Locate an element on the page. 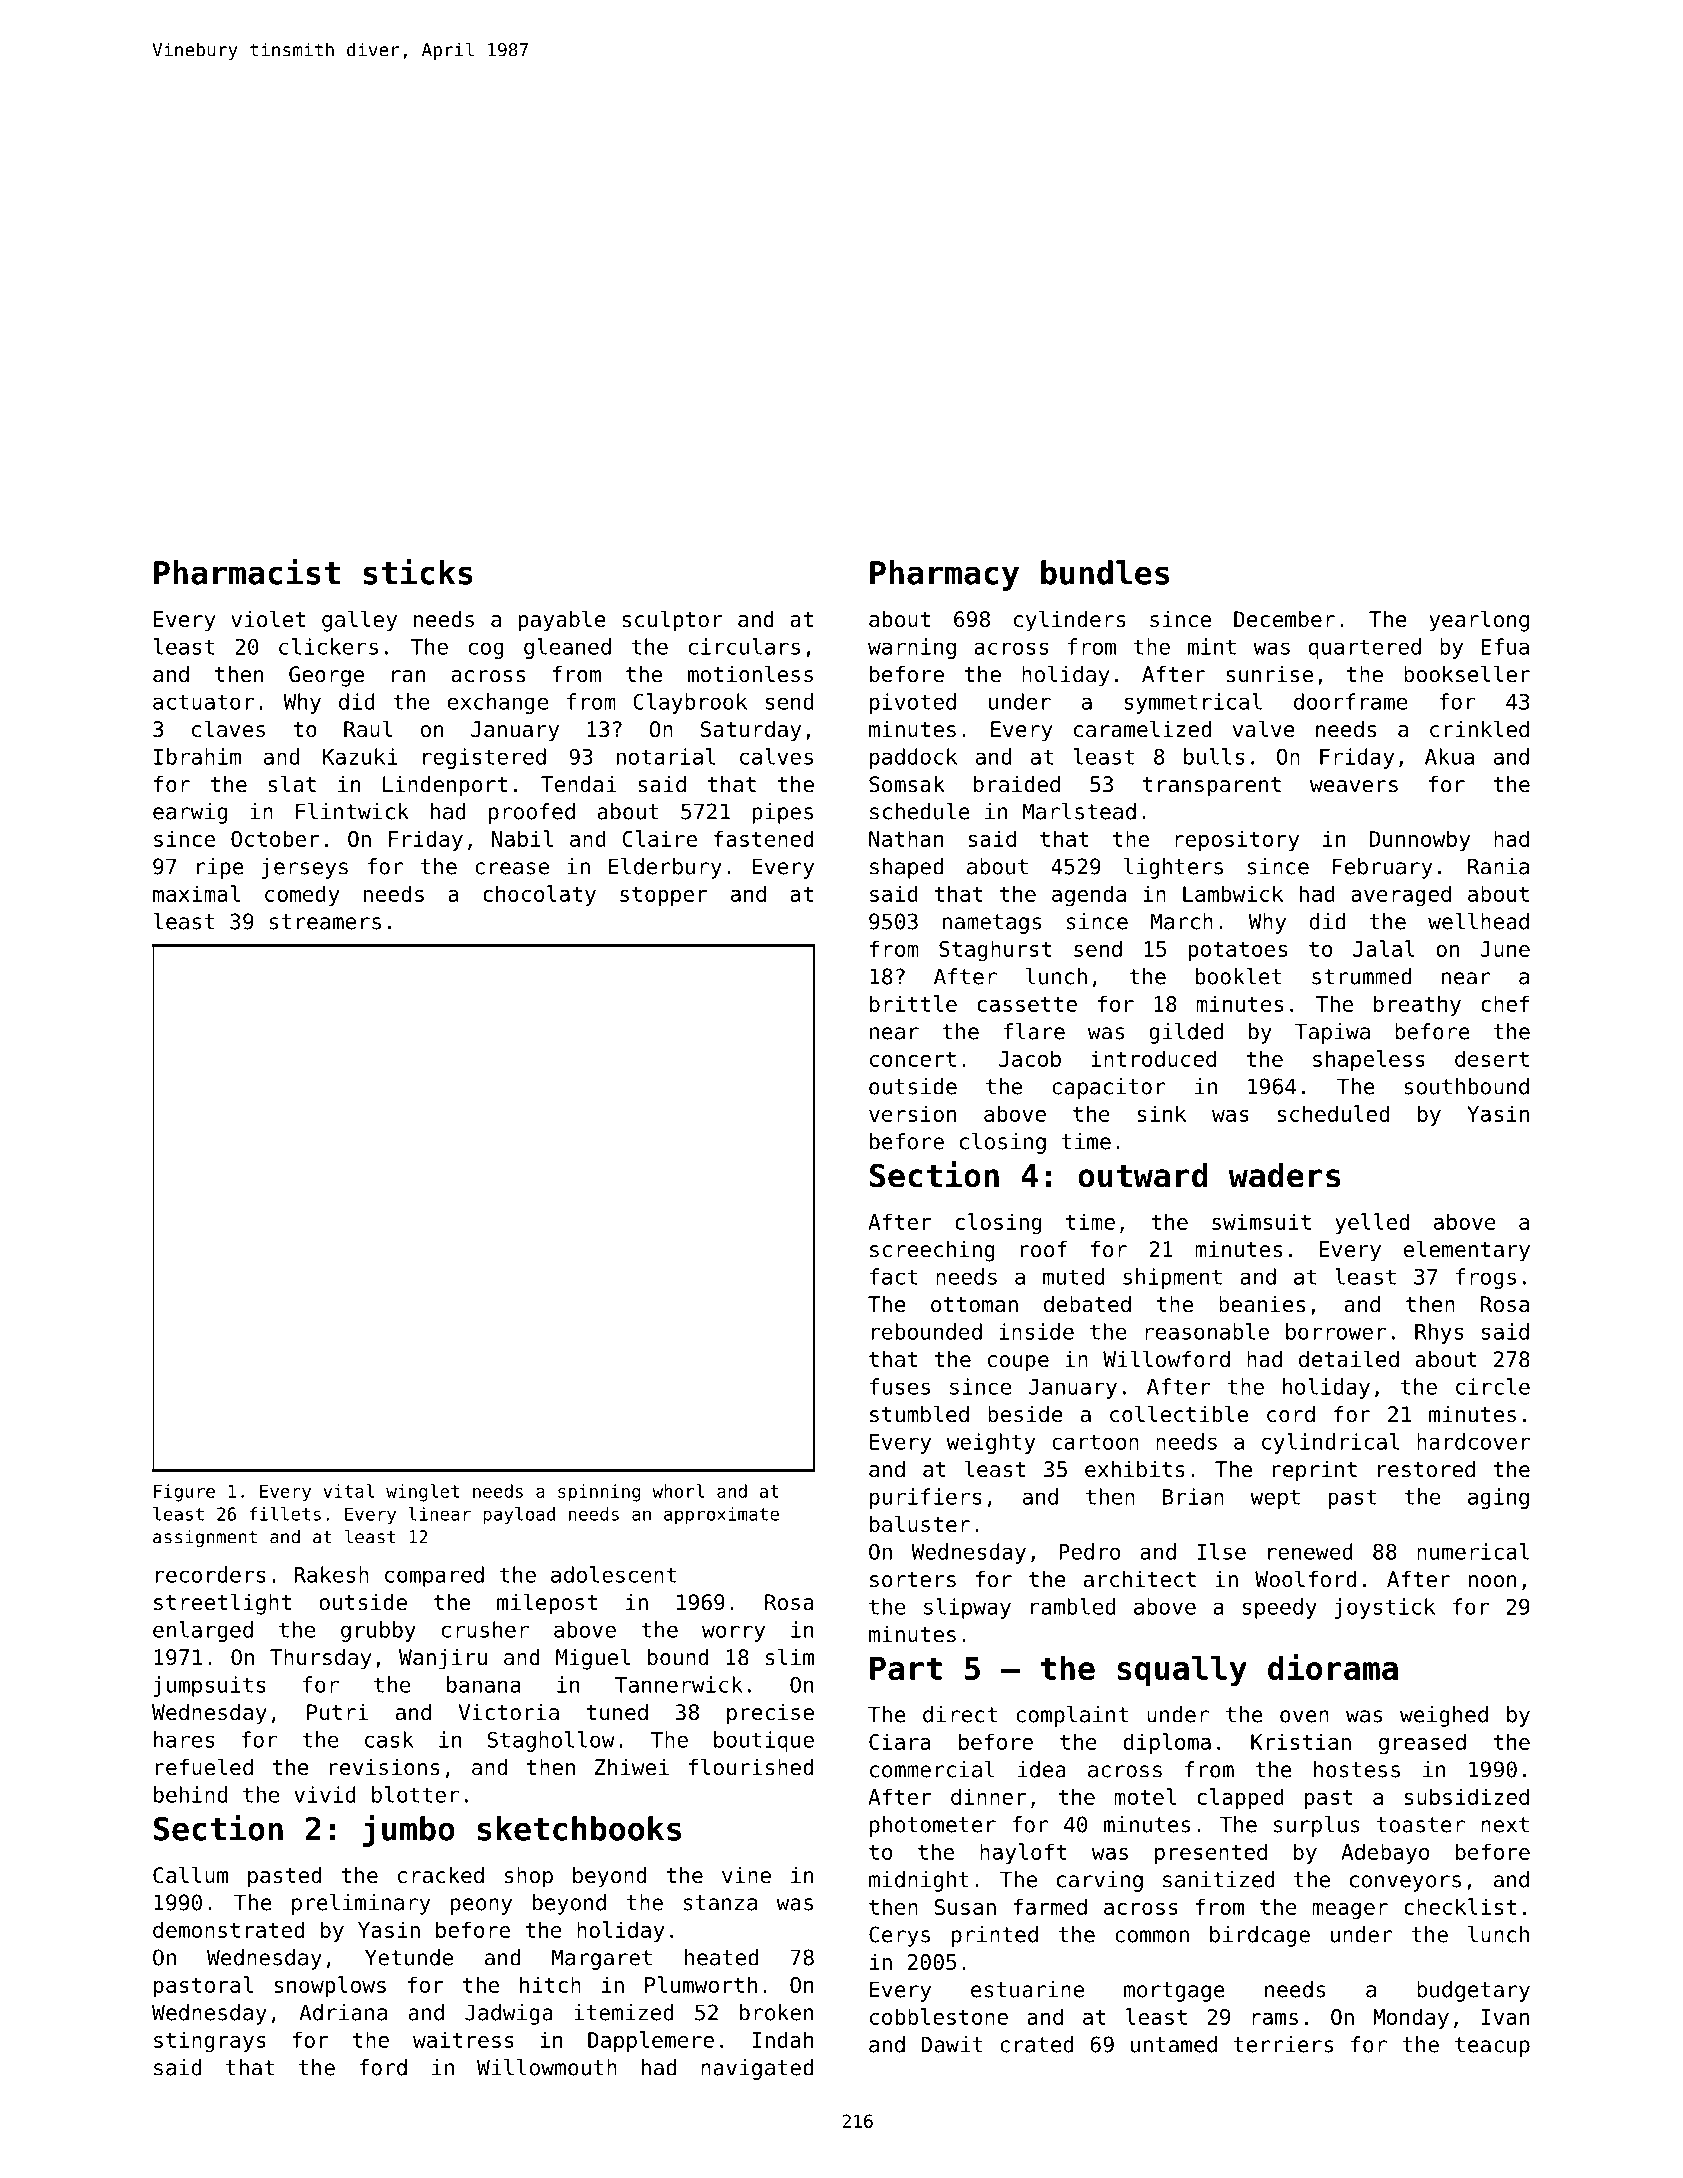 The image size is (1683, 2178). waders is located at coordinates (1284, 1175).
